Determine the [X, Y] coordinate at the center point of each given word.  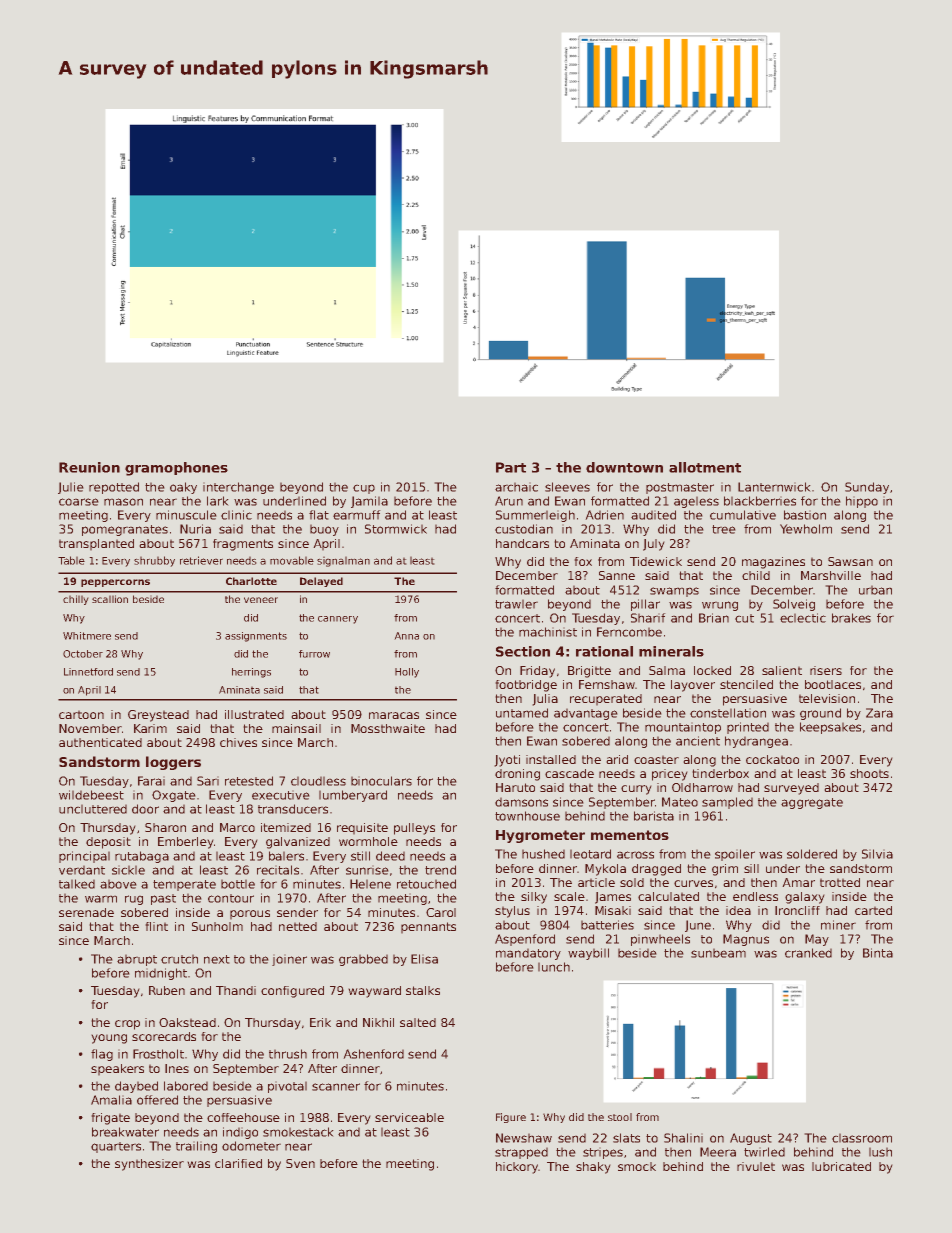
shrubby [154, 561]
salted [418, 1022]
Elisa [424, 959]
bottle [238, 884]
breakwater [125, 1132]
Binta [878, 953]
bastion [805, 515]
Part [511, 467]
